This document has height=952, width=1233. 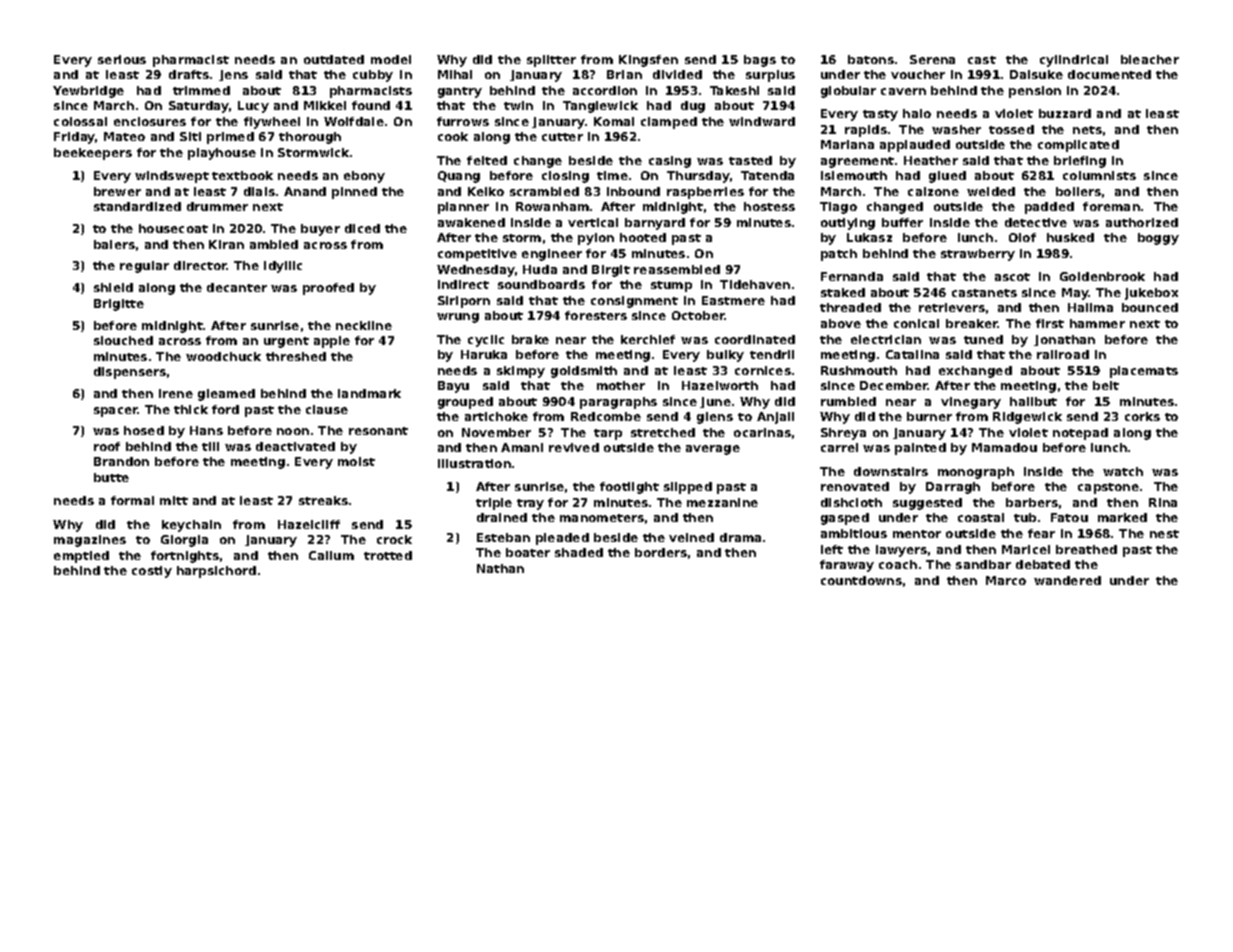 I want to click on outdated, so click(x=334, y=59).
